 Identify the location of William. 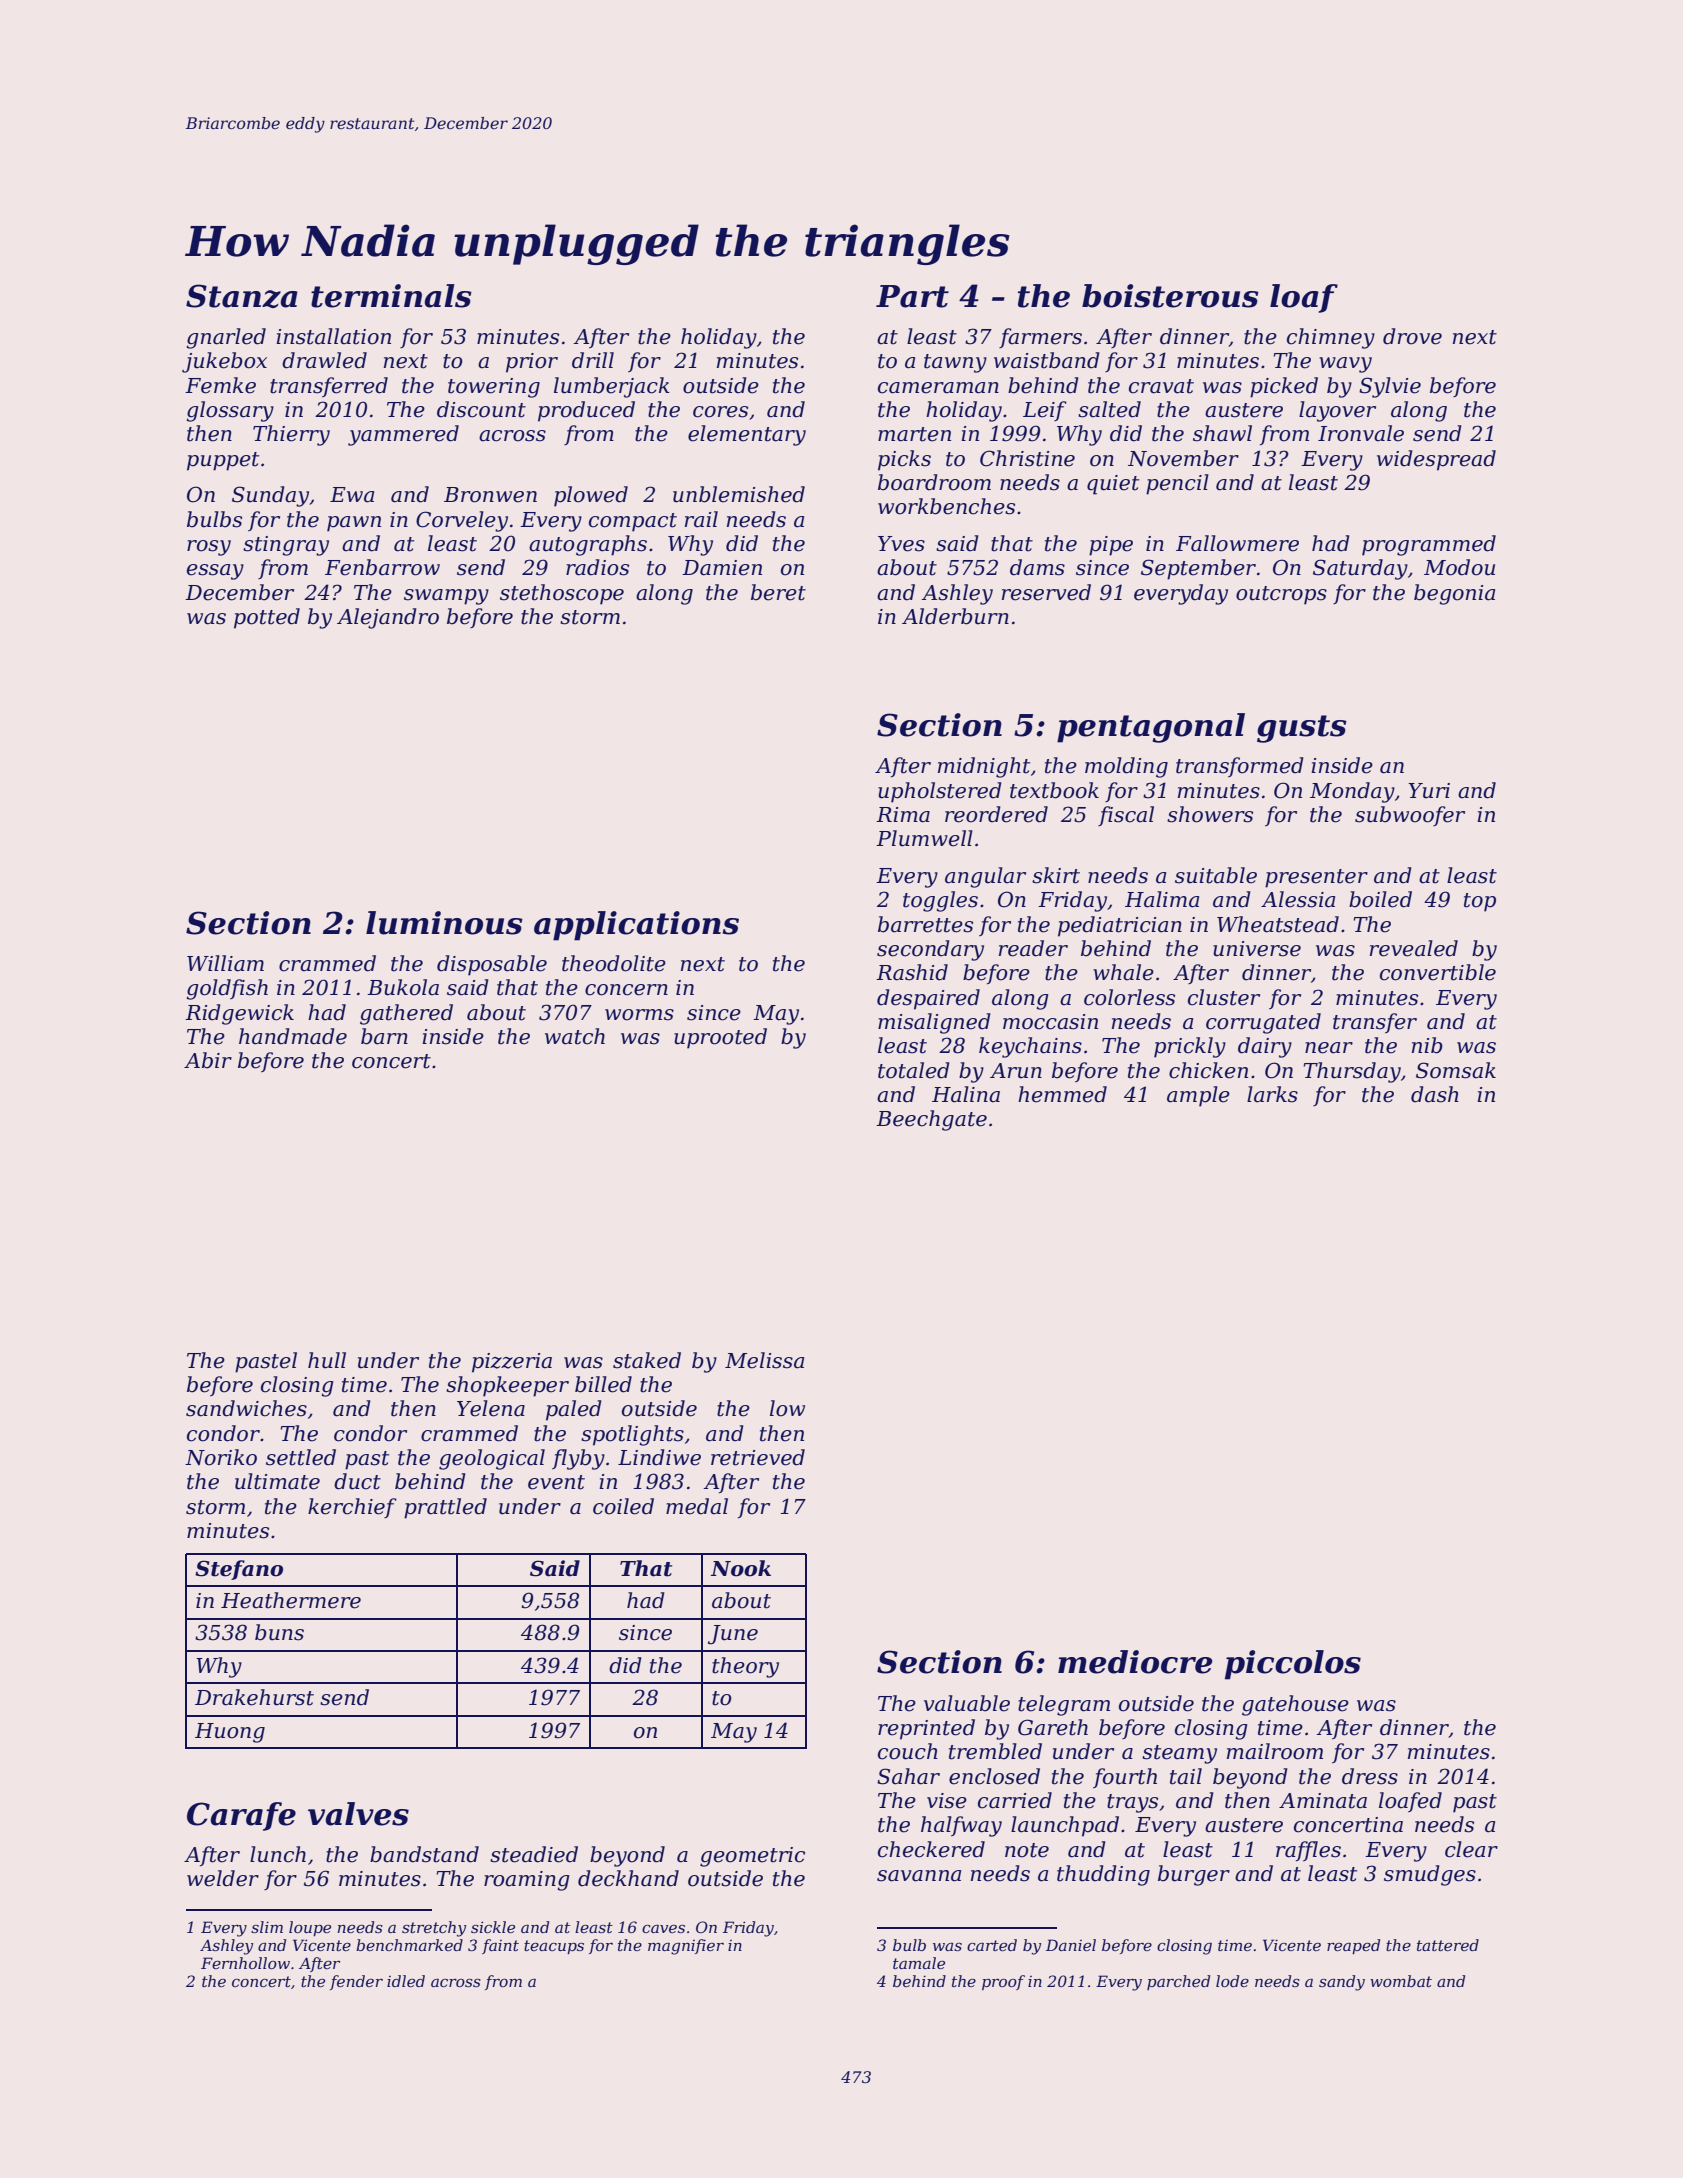
(225, 963).
